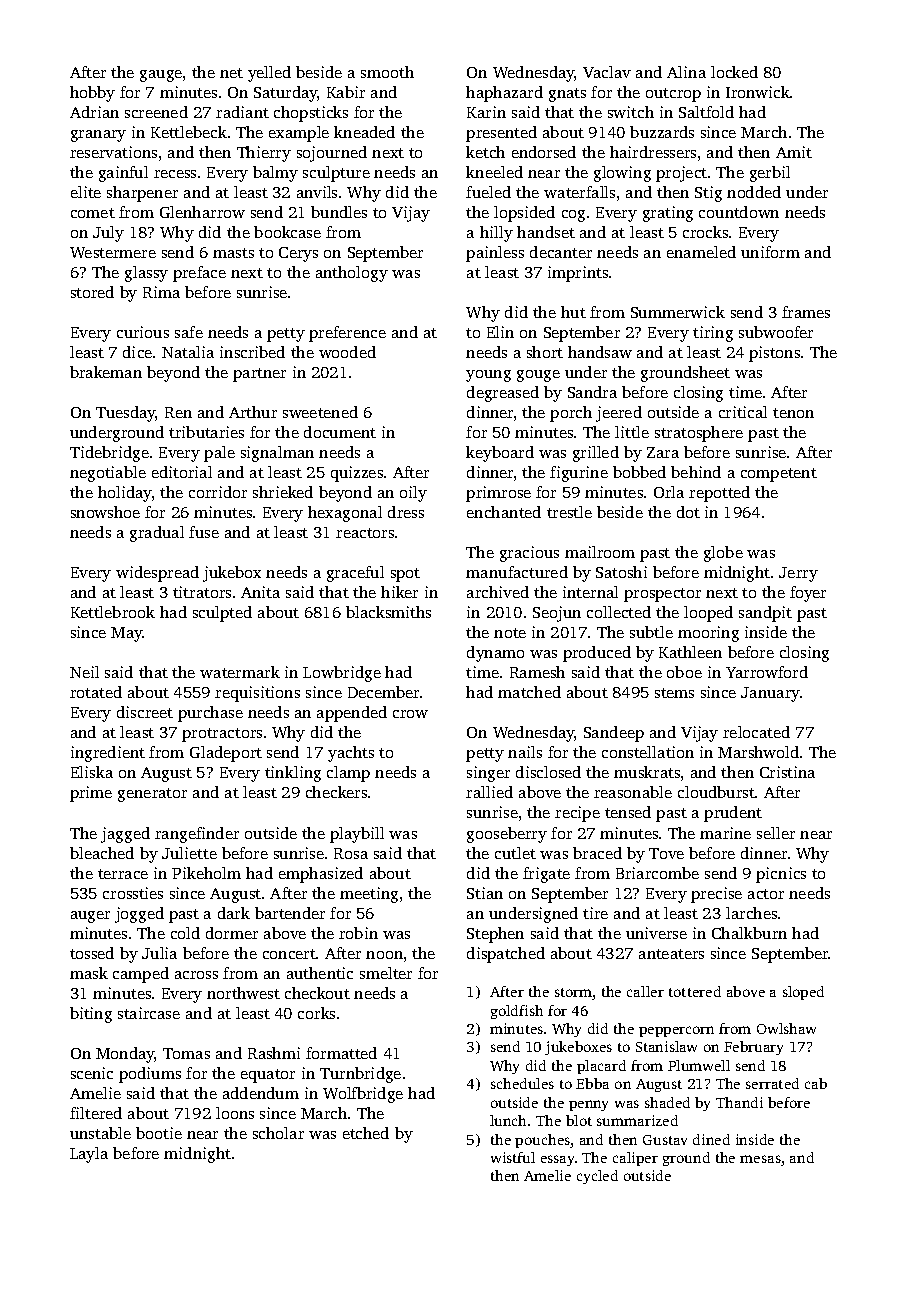 Image resolution: width=908 pixels, height=1316 pixels. I want to click on wistful, so click(513, 1157).
